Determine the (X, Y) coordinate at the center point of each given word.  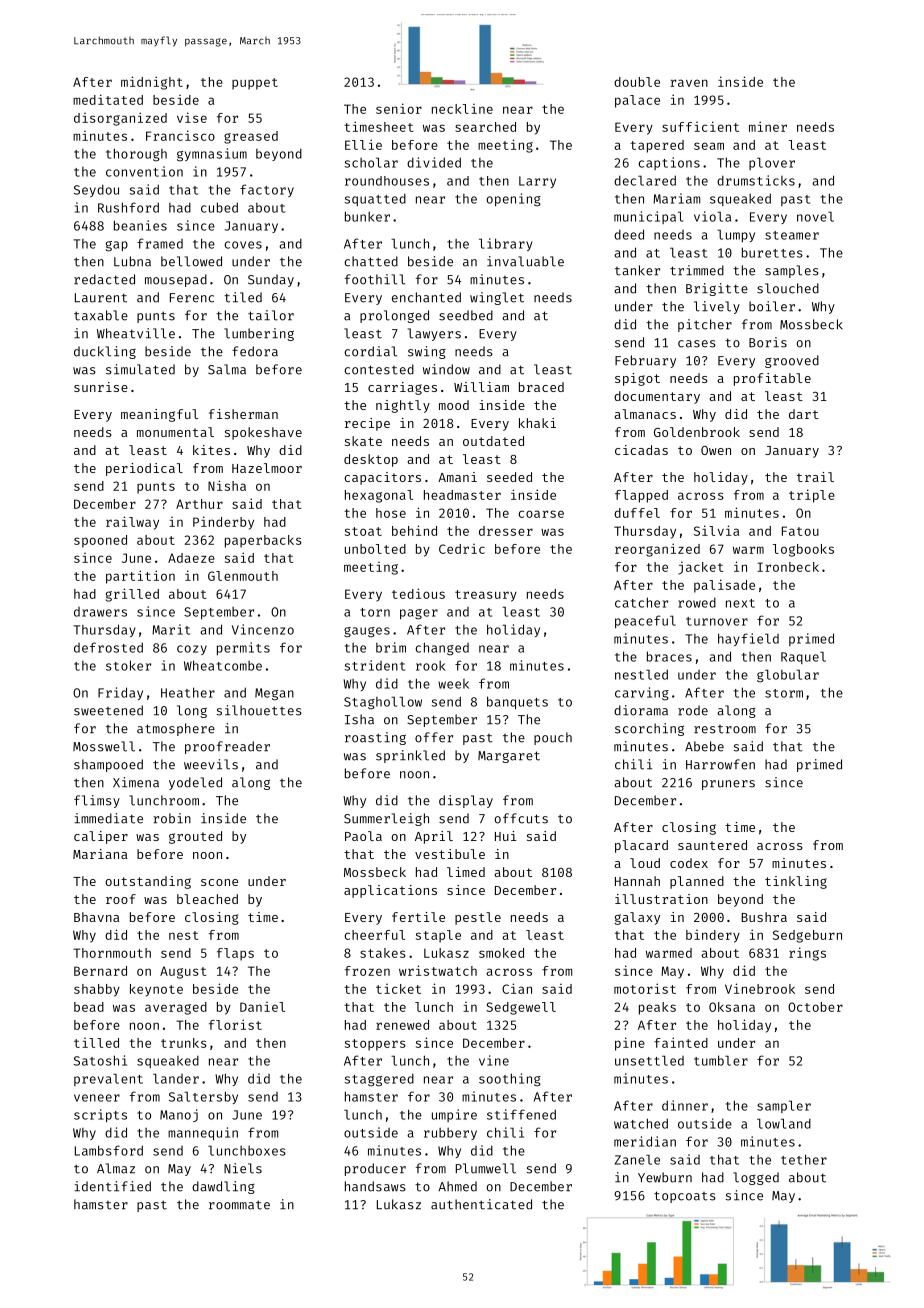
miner (768, 126)
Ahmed (458, 1186)
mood (454, 405)
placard (641, 846)
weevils (211, 764)
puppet (255, 84)
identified (112, 1186)
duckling (105, 352)
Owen (716, 450)
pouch (553, 738)
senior (399, 108)
